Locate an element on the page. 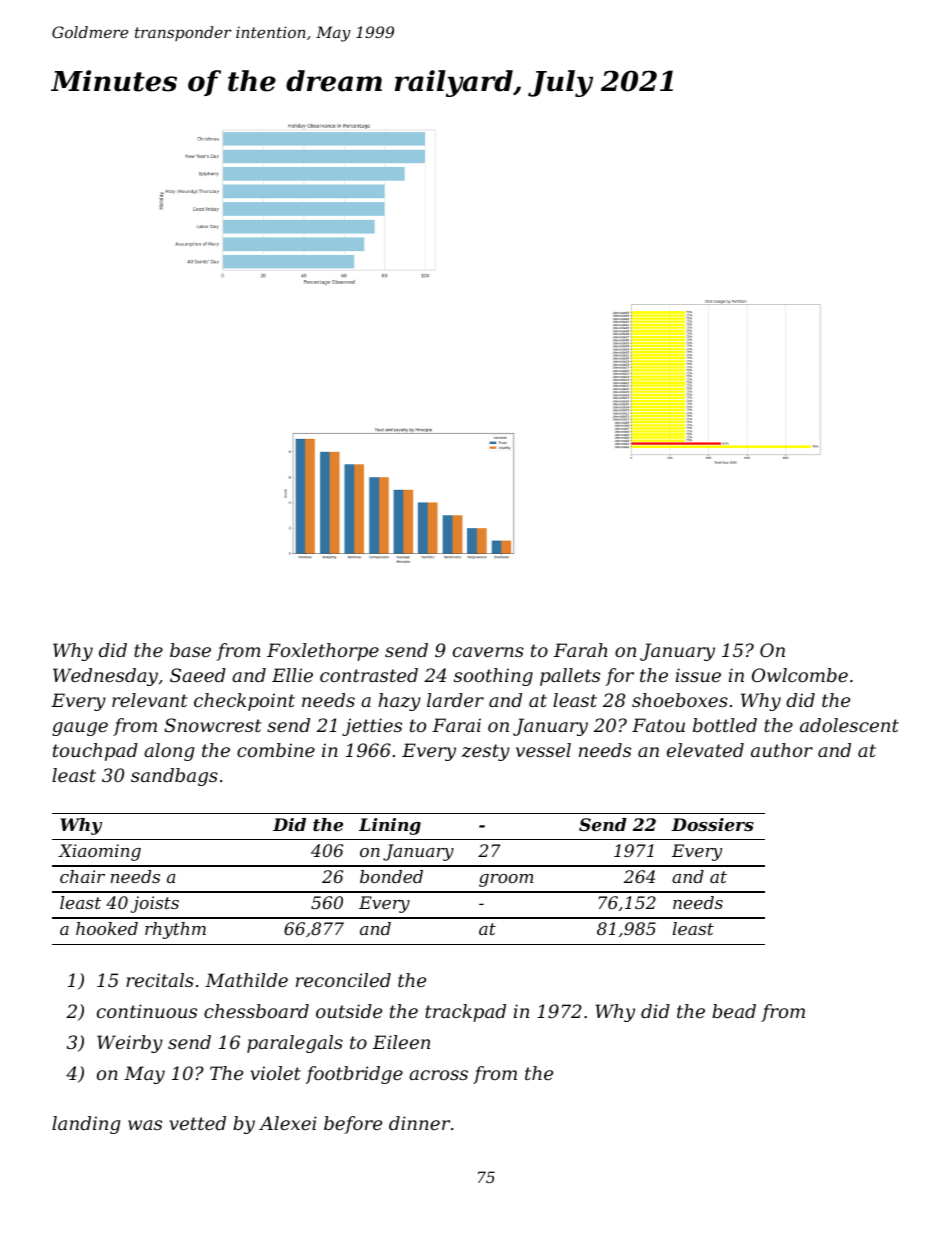 Image resolution: width=952 pixels, height=1233 pixels. Foxlethorpe is located at coordinates (323, 652).
